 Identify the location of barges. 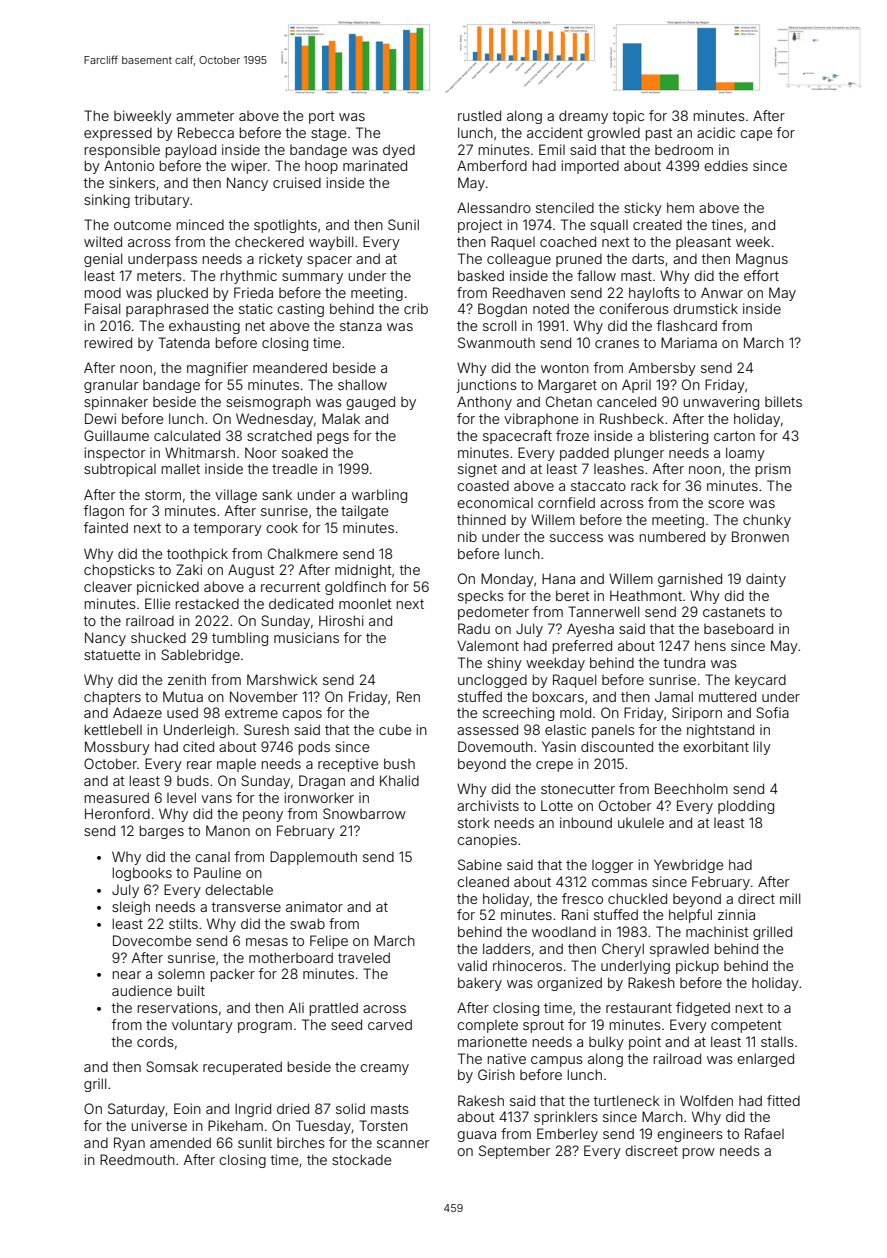
(162, 832).
